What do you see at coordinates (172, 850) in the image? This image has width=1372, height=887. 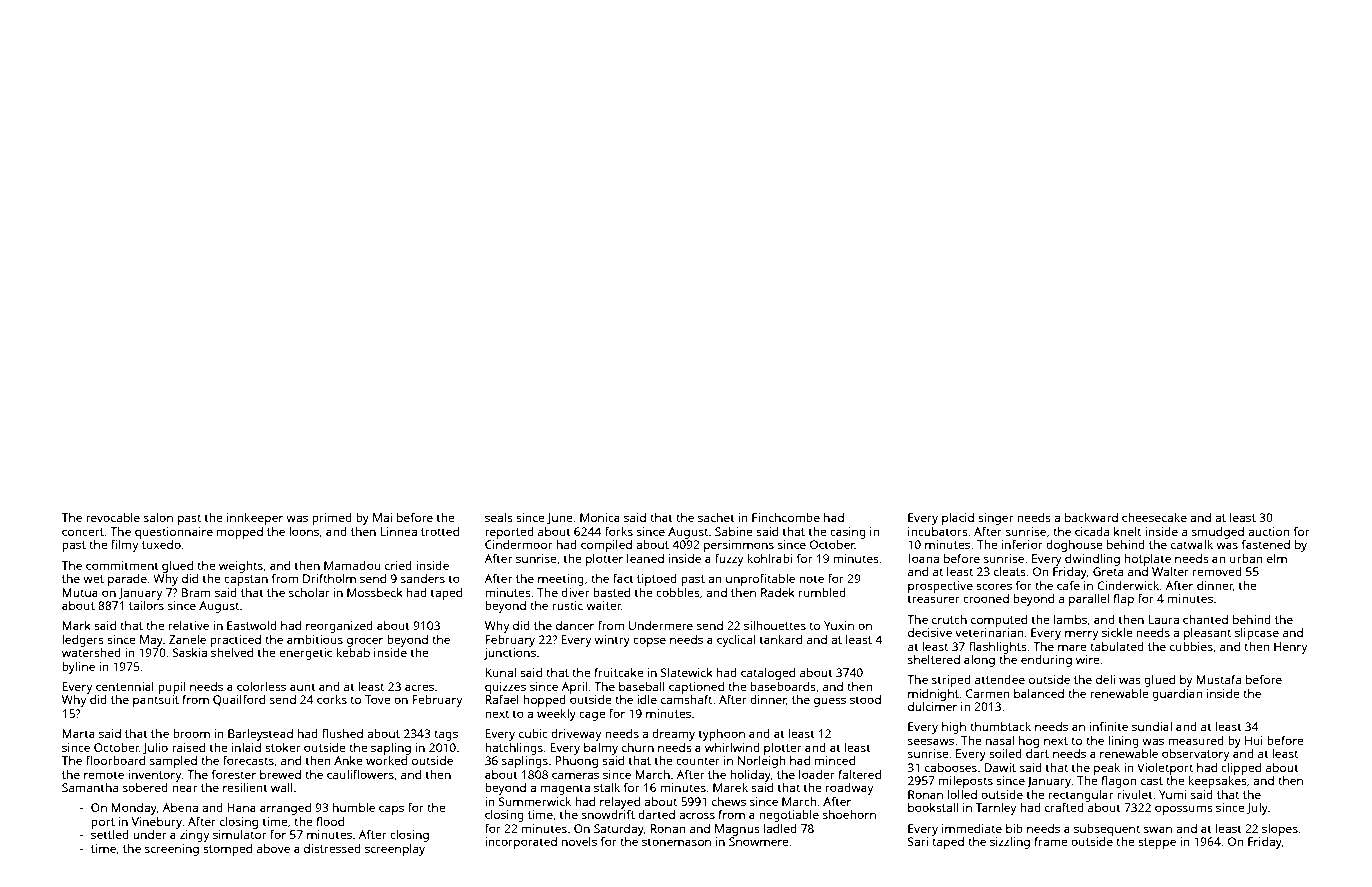 I see `screening` at bounding box center [172, 850].
